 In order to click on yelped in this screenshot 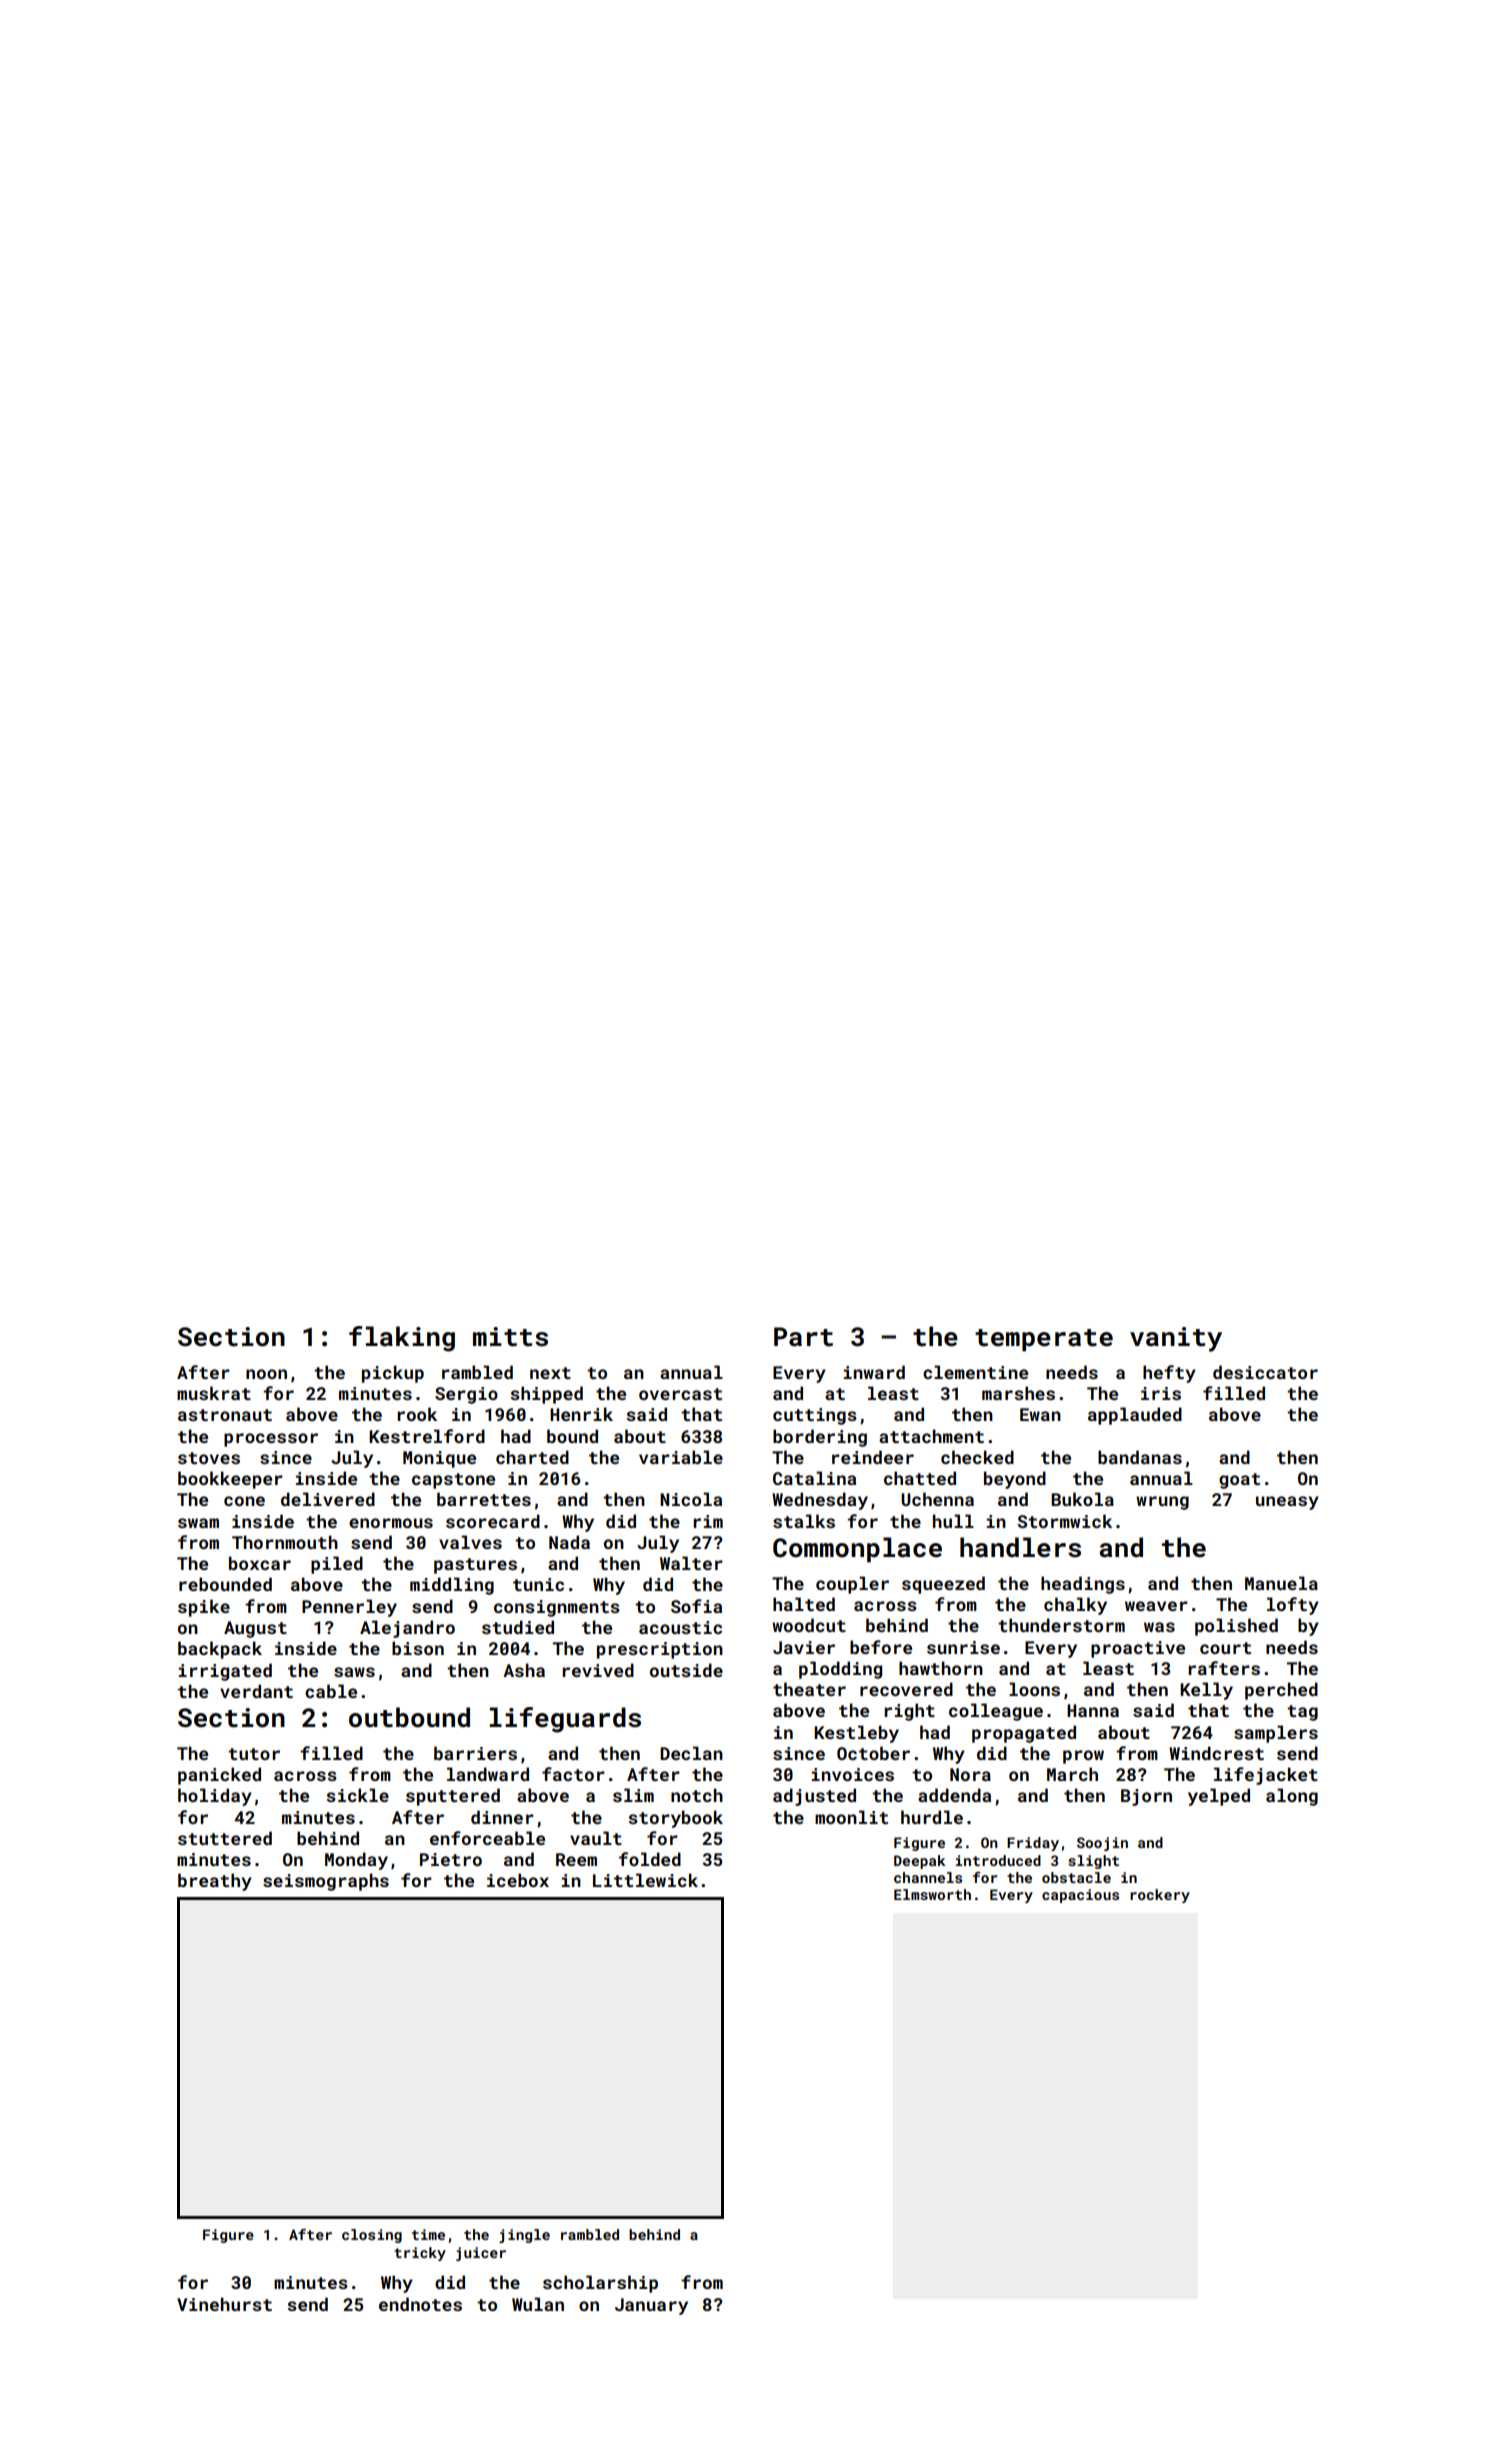, I will do `click(1219, 1797)`.
